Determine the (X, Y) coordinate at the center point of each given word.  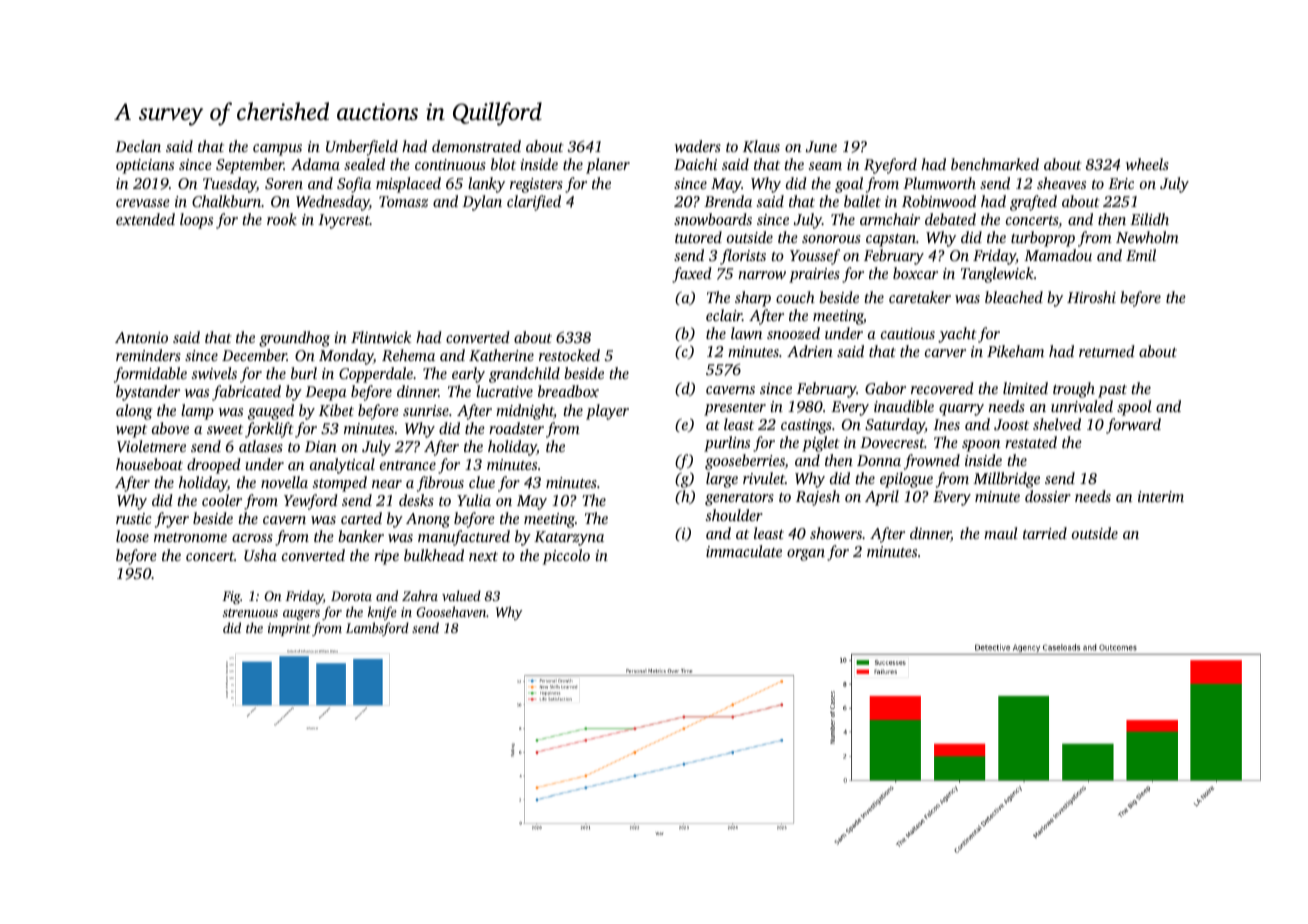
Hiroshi (1091, 297)
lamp (197, 412)
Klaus (761, 146)
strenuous (250, 613)
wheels (1147, 164)
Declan (138, 146)
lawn (746, 333)
